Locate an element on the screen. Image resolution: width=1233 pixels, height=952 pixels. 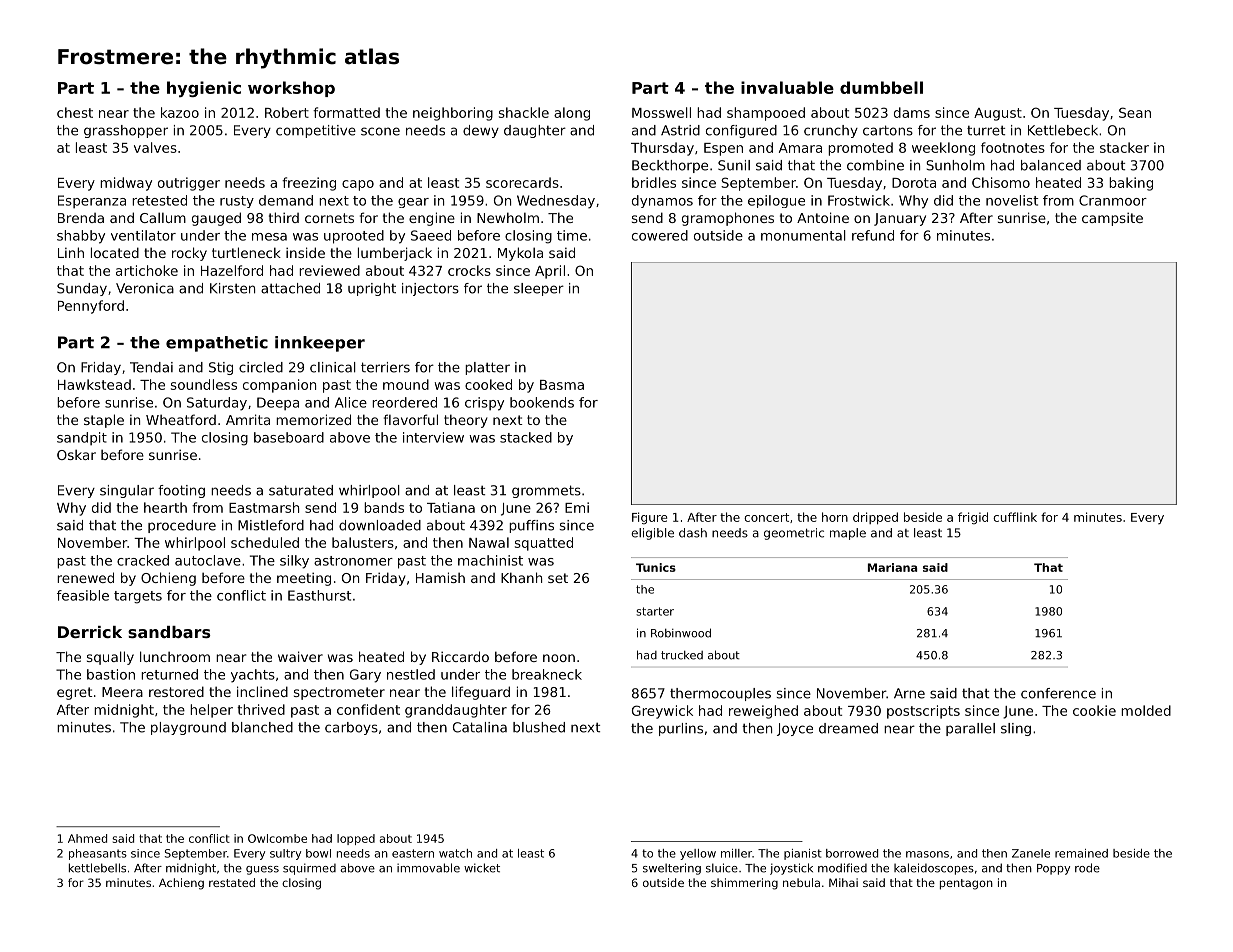
epilogue is located at coordinates (776, 201).
